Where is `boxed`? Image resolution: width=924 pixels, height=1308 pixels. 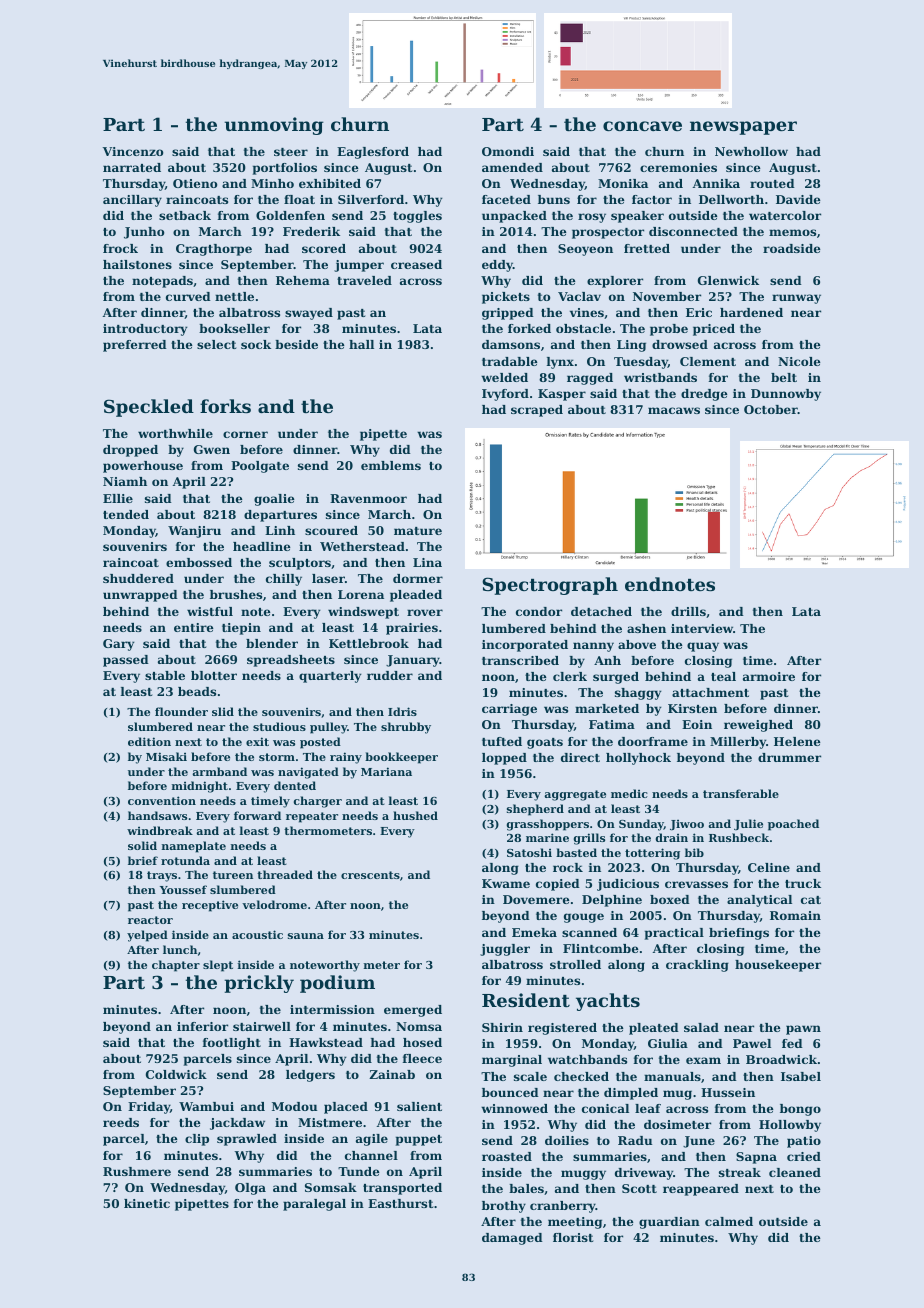
boxed is located at coordinates (670, 899).
